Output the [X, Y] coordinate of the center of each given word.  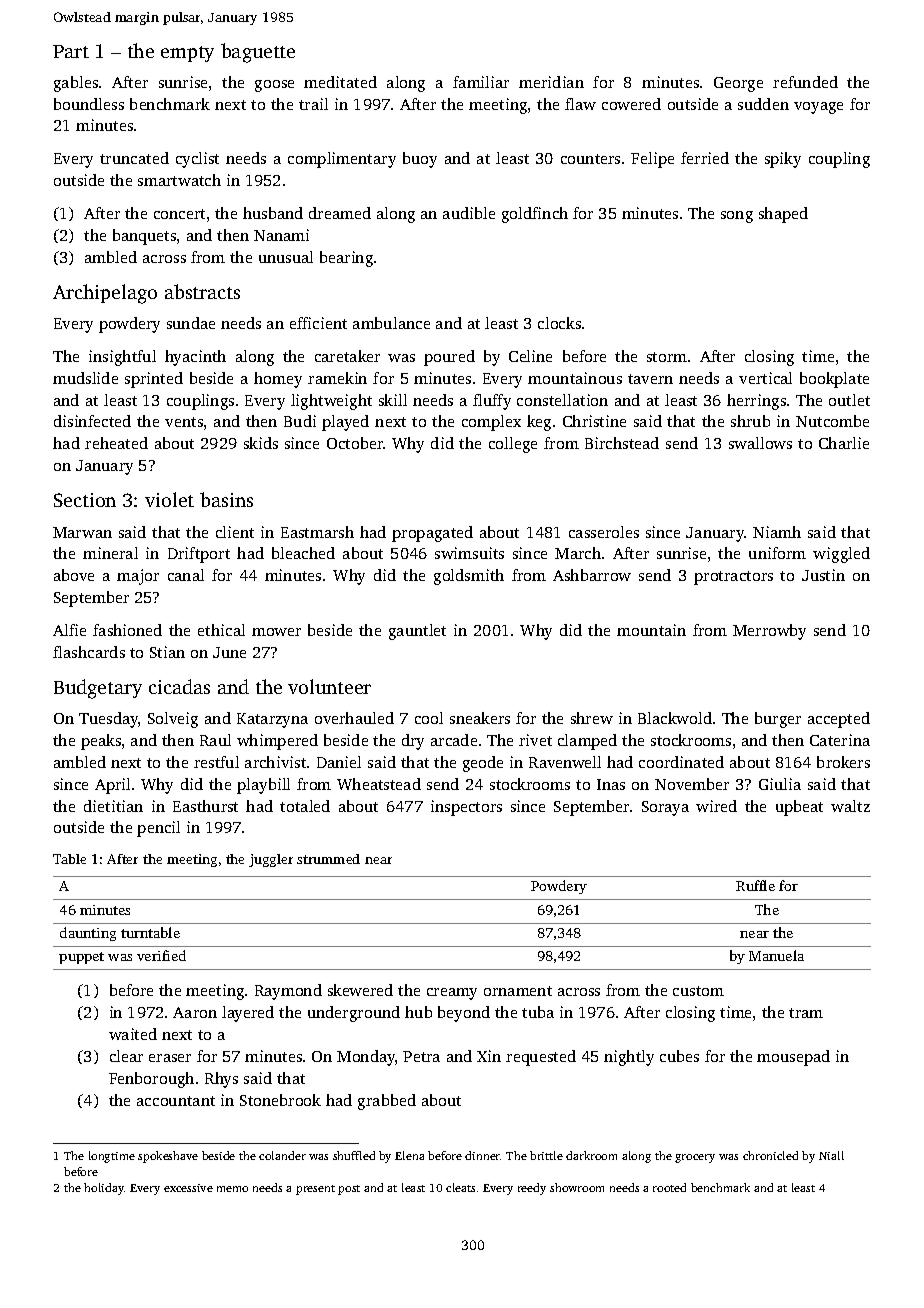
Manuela [776, 955]
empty [187, 54]
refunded [805, 82]
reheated [116, 443]
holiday [104, 1189]
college [513, 445]
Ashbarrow [592, 575]
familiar [481, 82]
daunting [88, 934]
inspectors [466, 808]
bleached [303, 553]
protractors [733, 578]
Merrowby [769, 632]
